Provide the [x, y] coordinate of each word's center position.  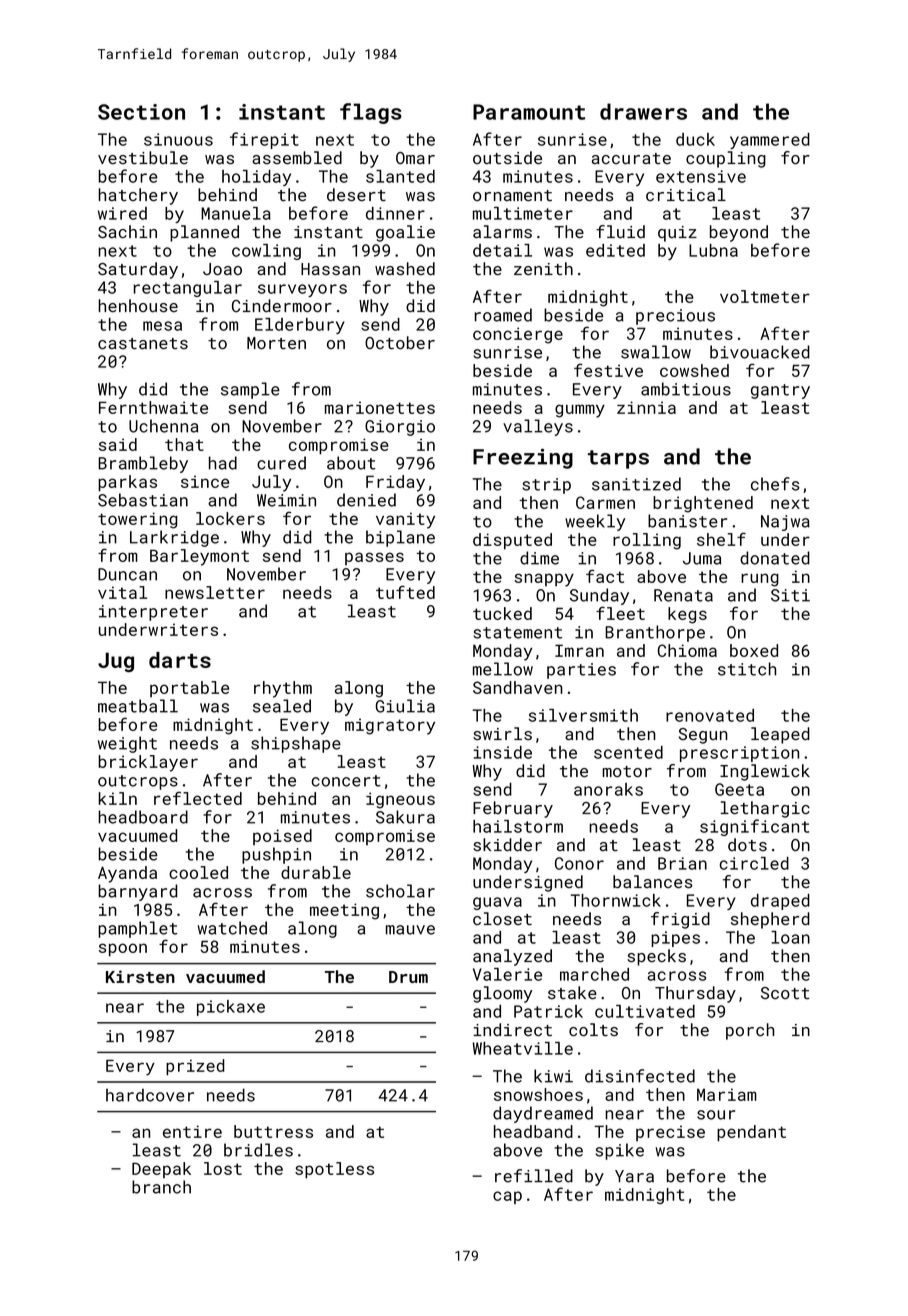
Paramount [529, 112]
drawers [643, 111]
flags [371, 113]
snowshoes [538, 1094]
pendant [751, 1133]
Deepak [161, 1170]
